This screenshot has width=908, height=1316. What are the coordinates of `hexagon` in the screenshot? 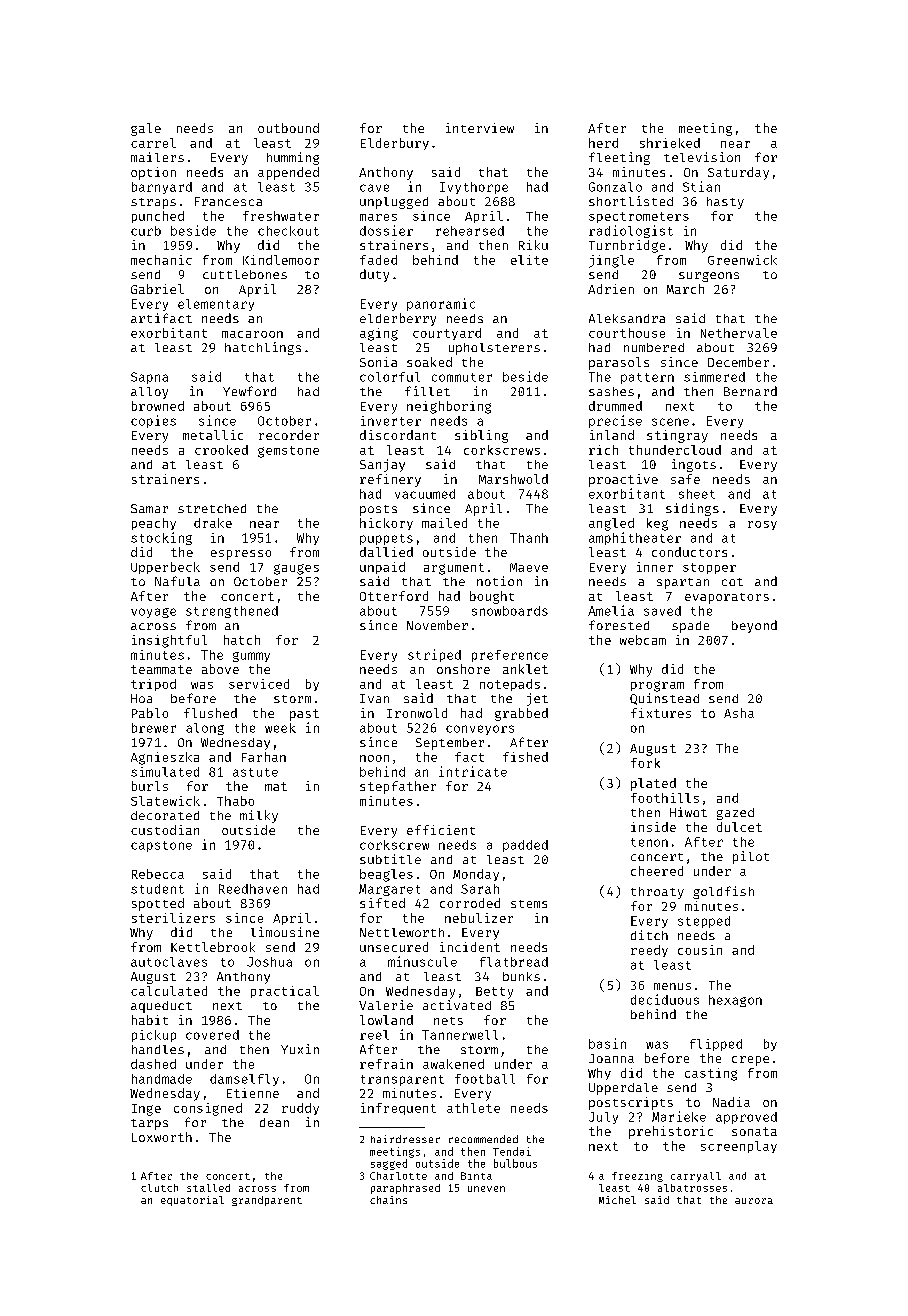 It's located at (735, 1001).
